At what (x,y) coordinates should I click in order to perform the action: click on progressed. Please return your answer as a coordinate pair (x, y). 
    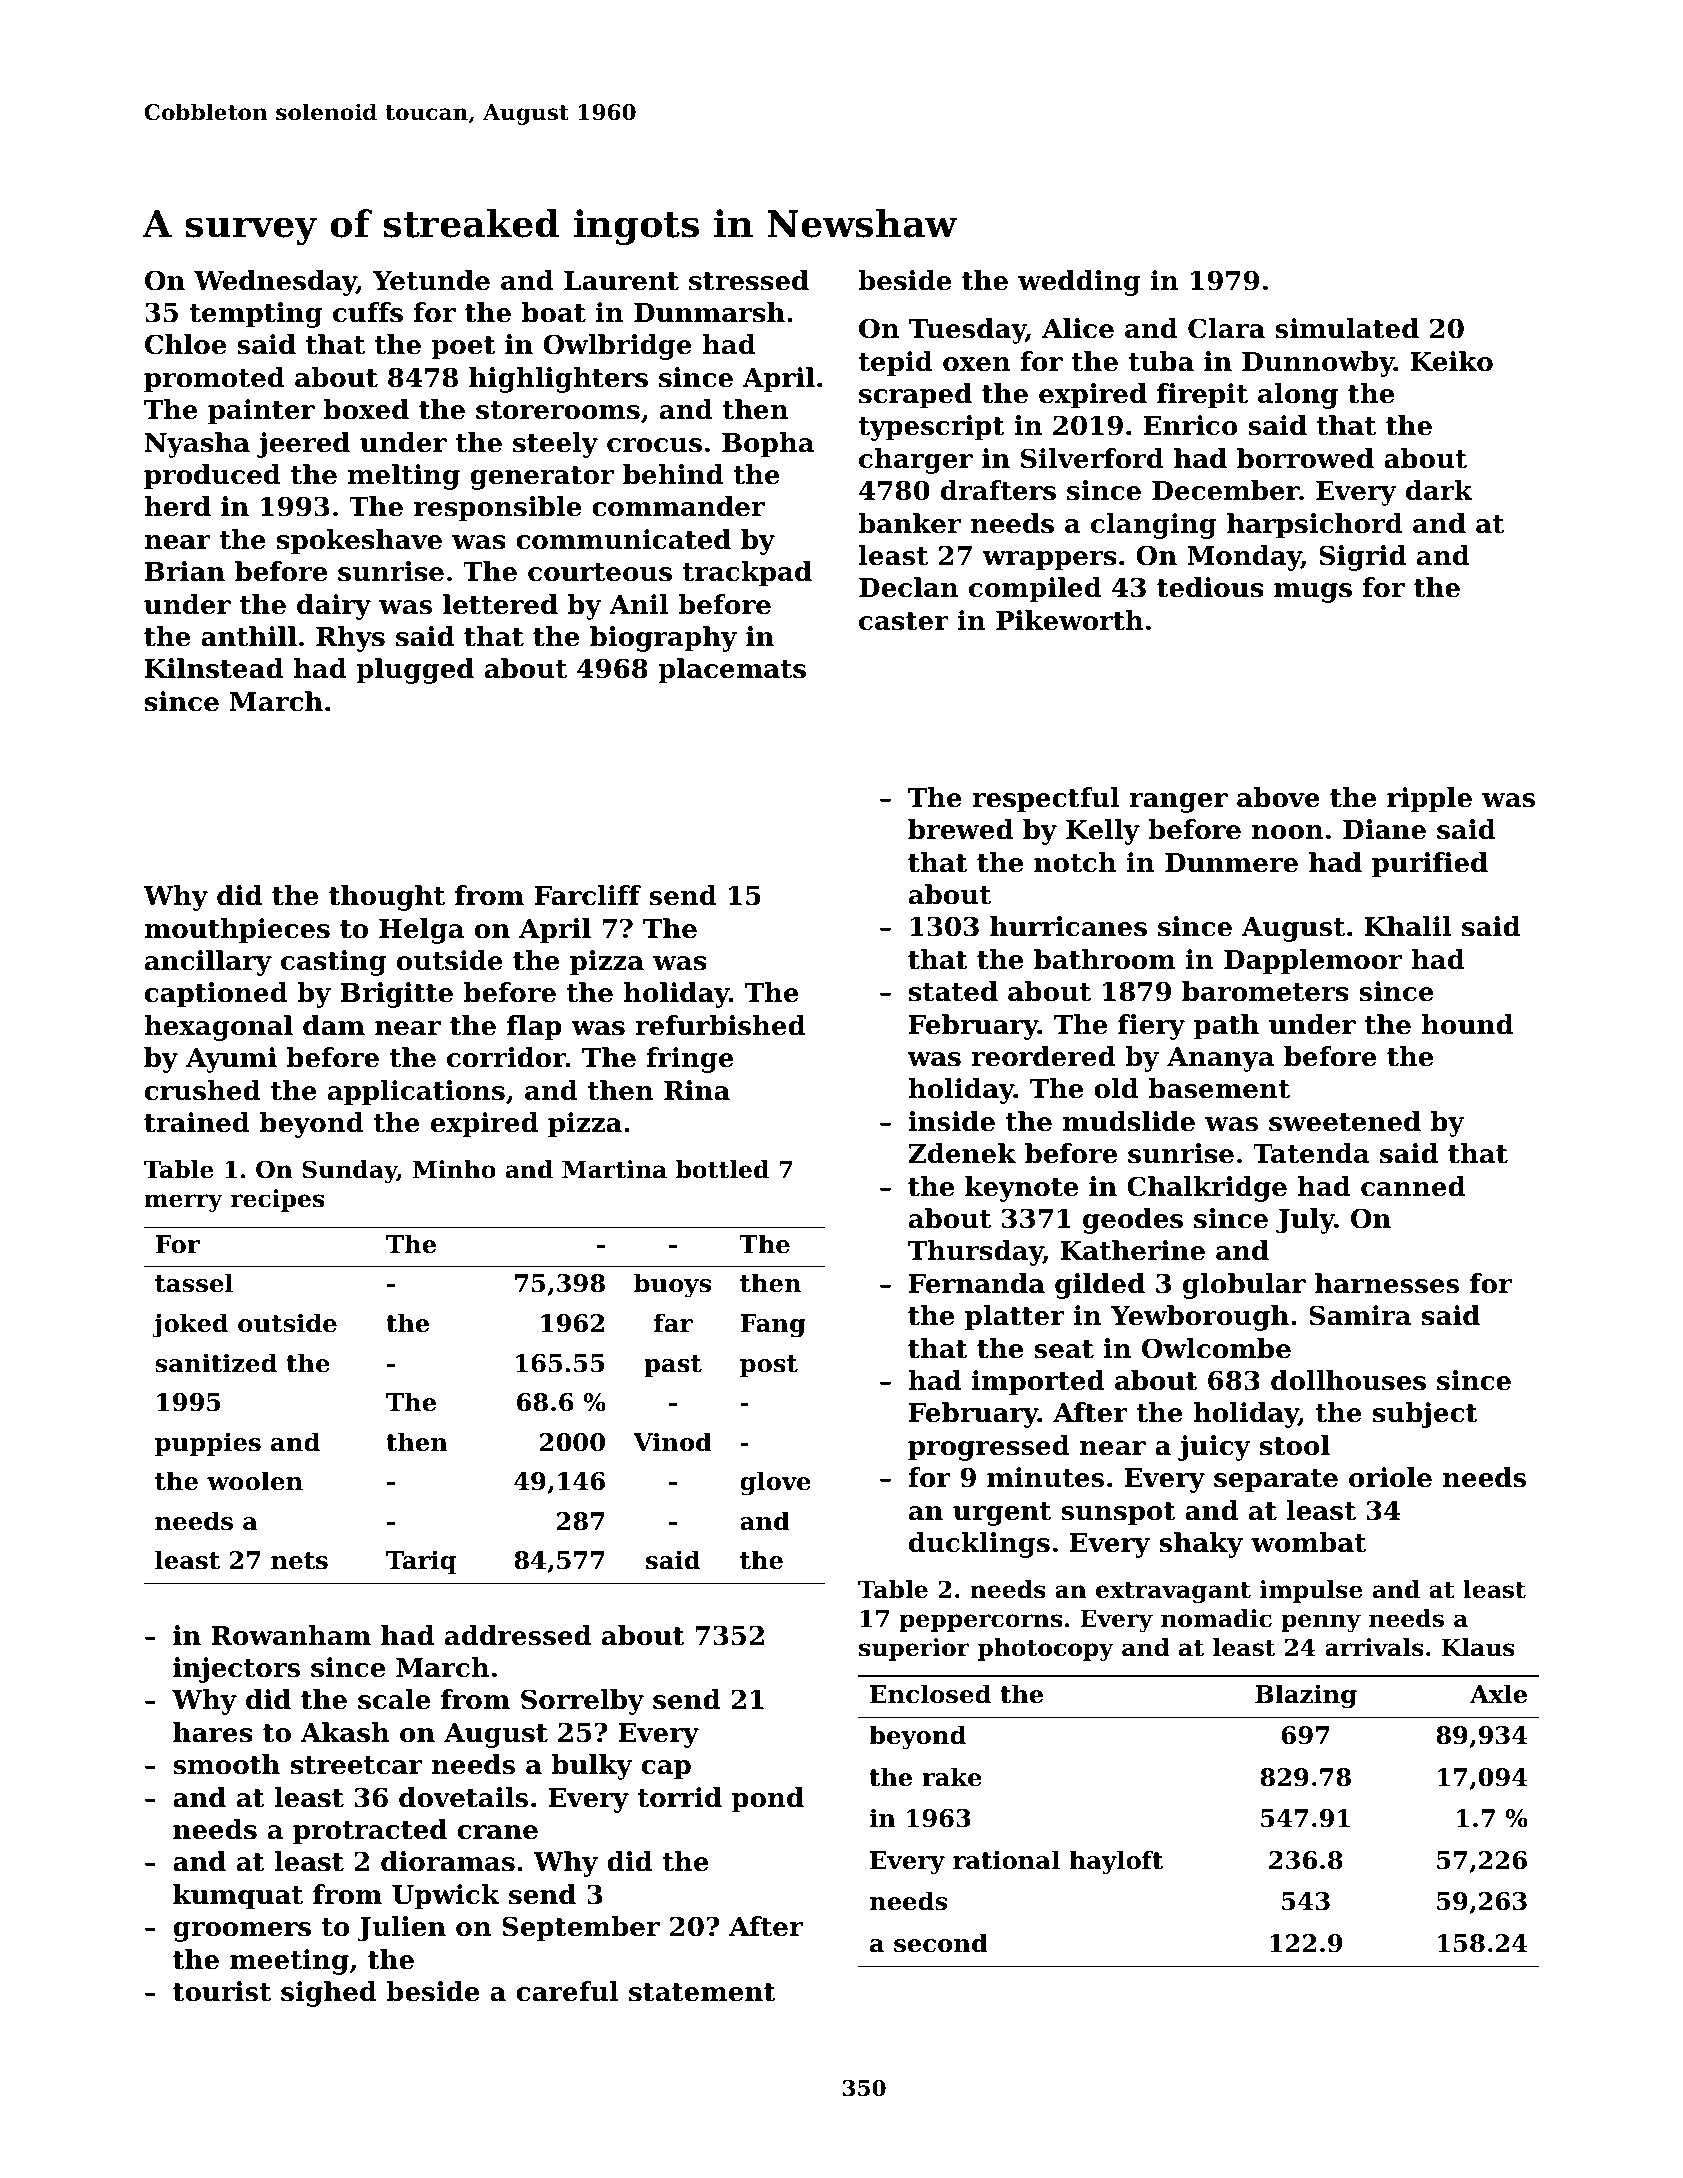
    Looking at the image, I should click on (989, 1448).
